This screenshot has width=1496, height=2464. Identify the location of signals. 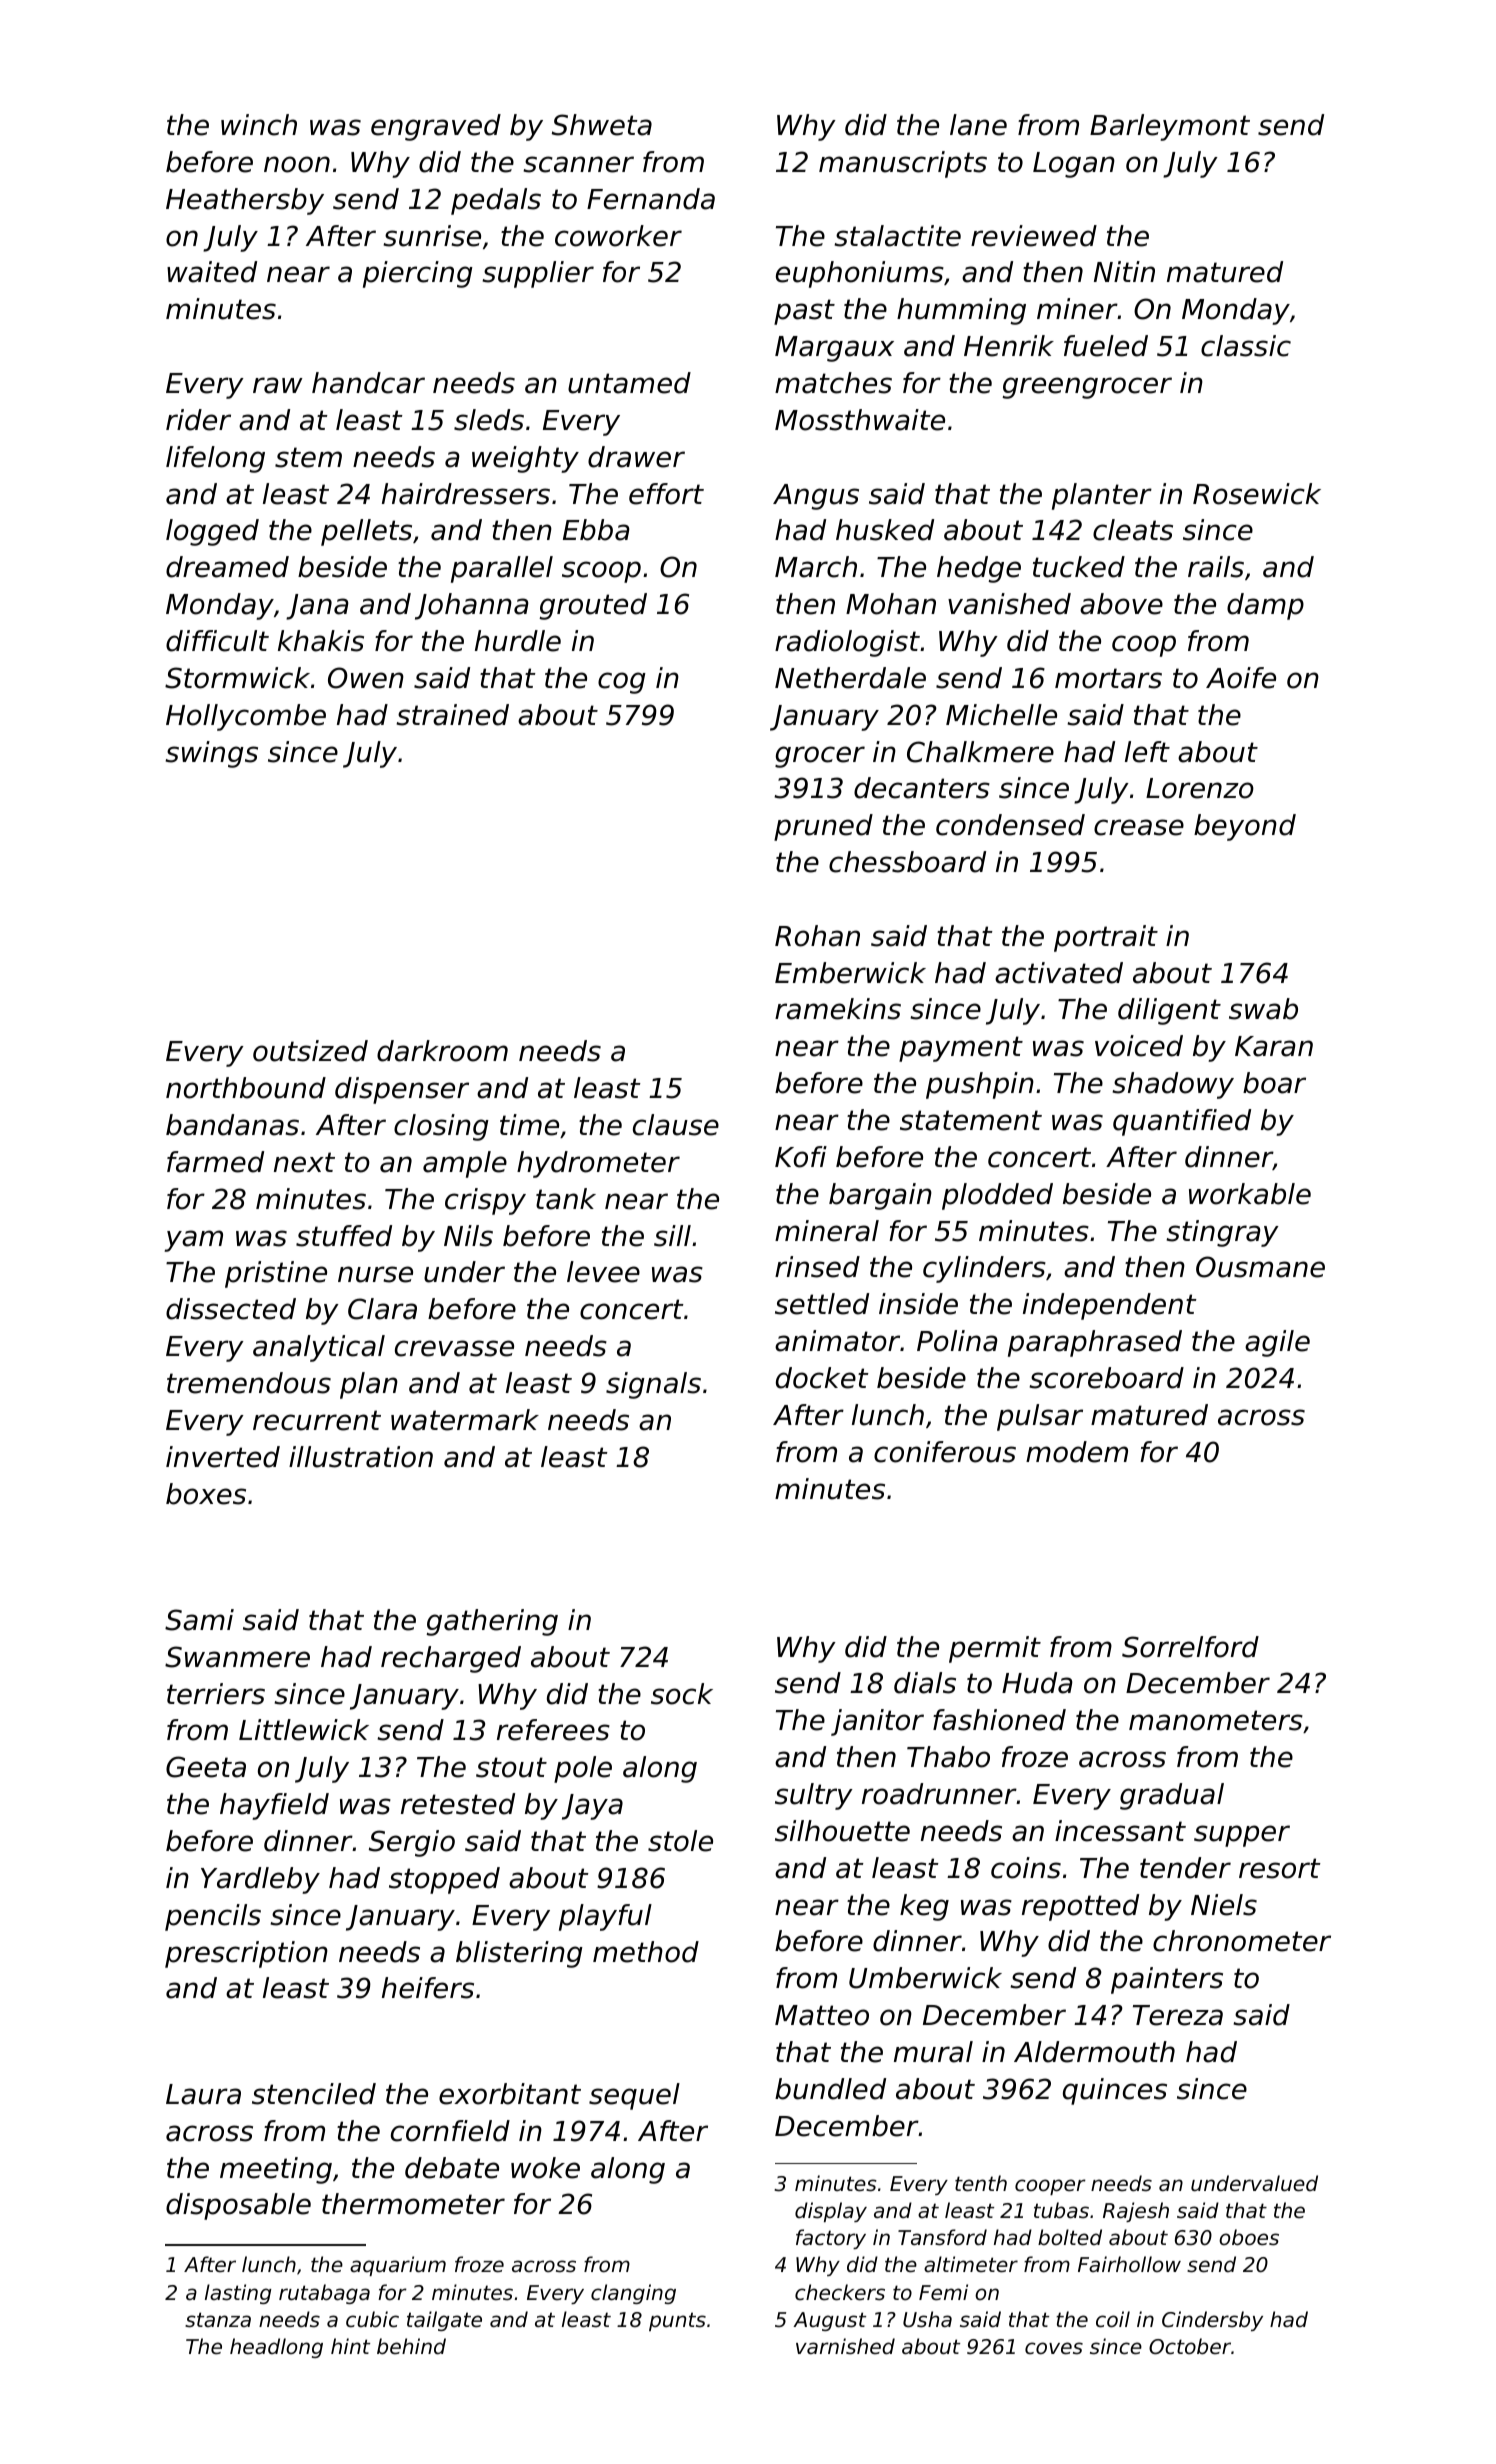
(653, 1385).
